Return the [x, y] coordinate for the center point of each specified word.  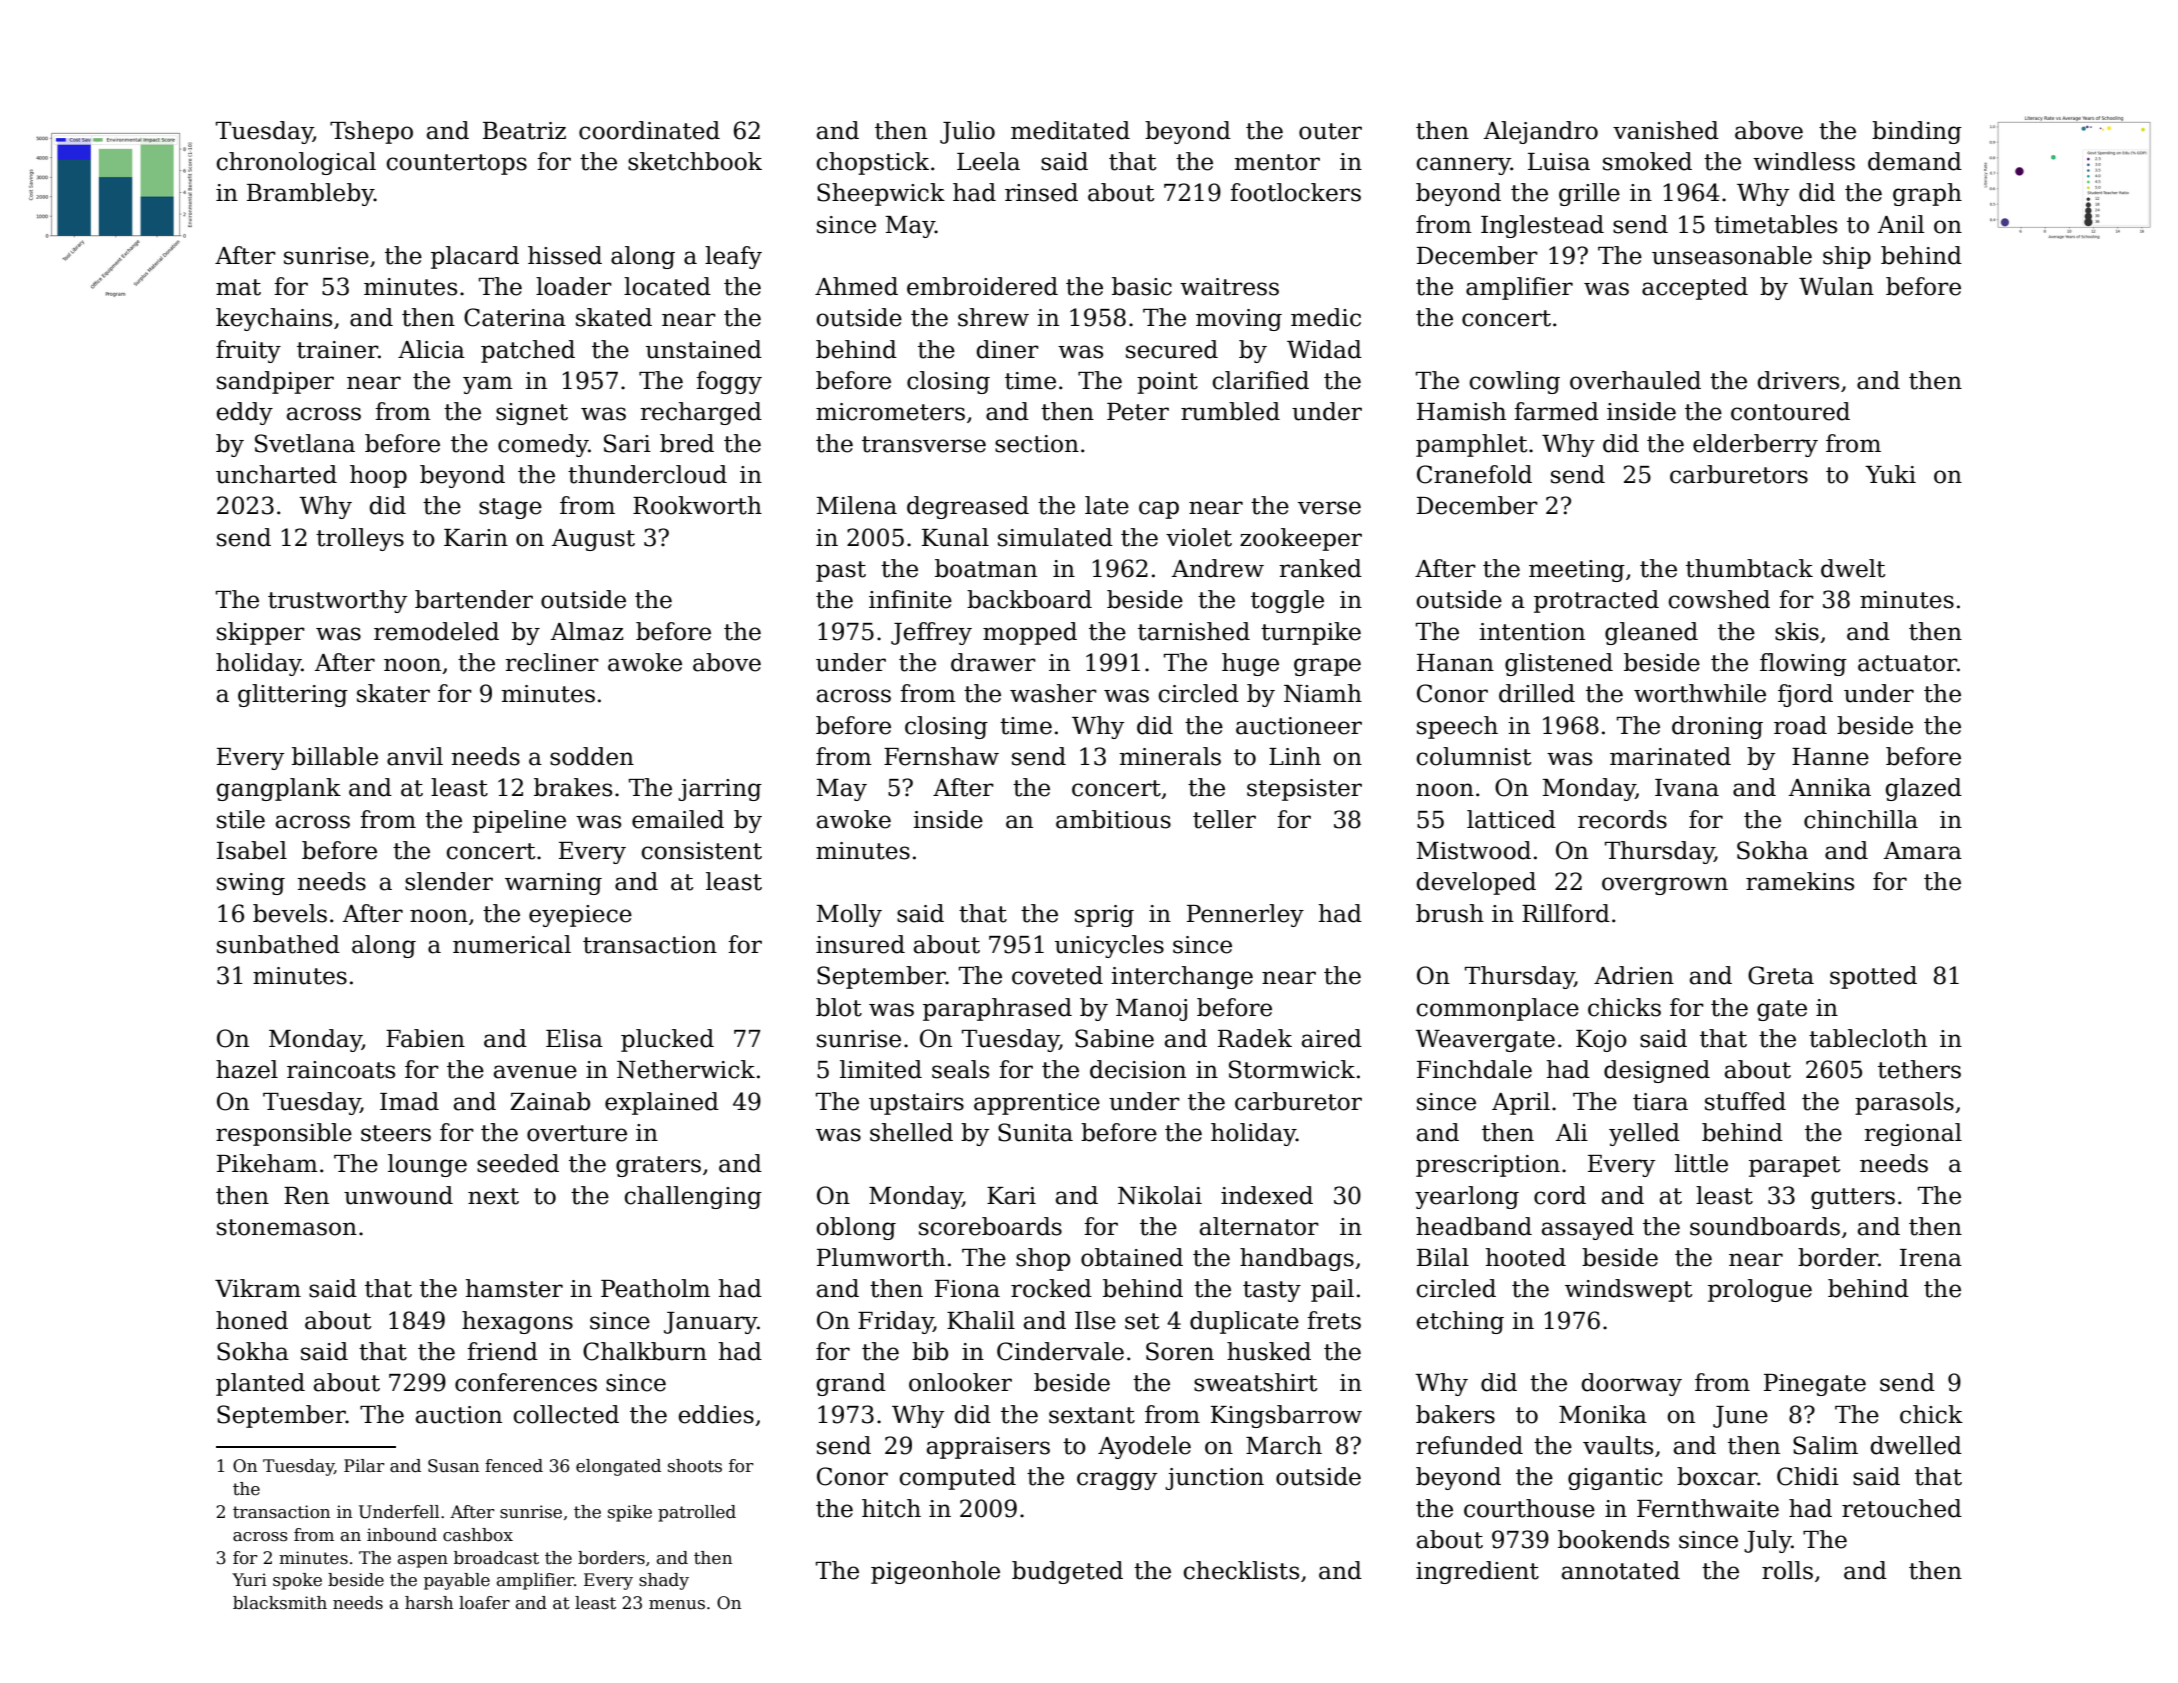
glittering [293, 695]
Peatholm [655, 1288]
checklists [1241, 1570]
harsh [429, 1603]
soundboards [1765, 1226]
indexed [1267, 1195]
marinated [1670, 756]
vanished [1666, 130]
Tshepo [371, 132]
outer [1330, 131]
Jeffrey [931, 633]
